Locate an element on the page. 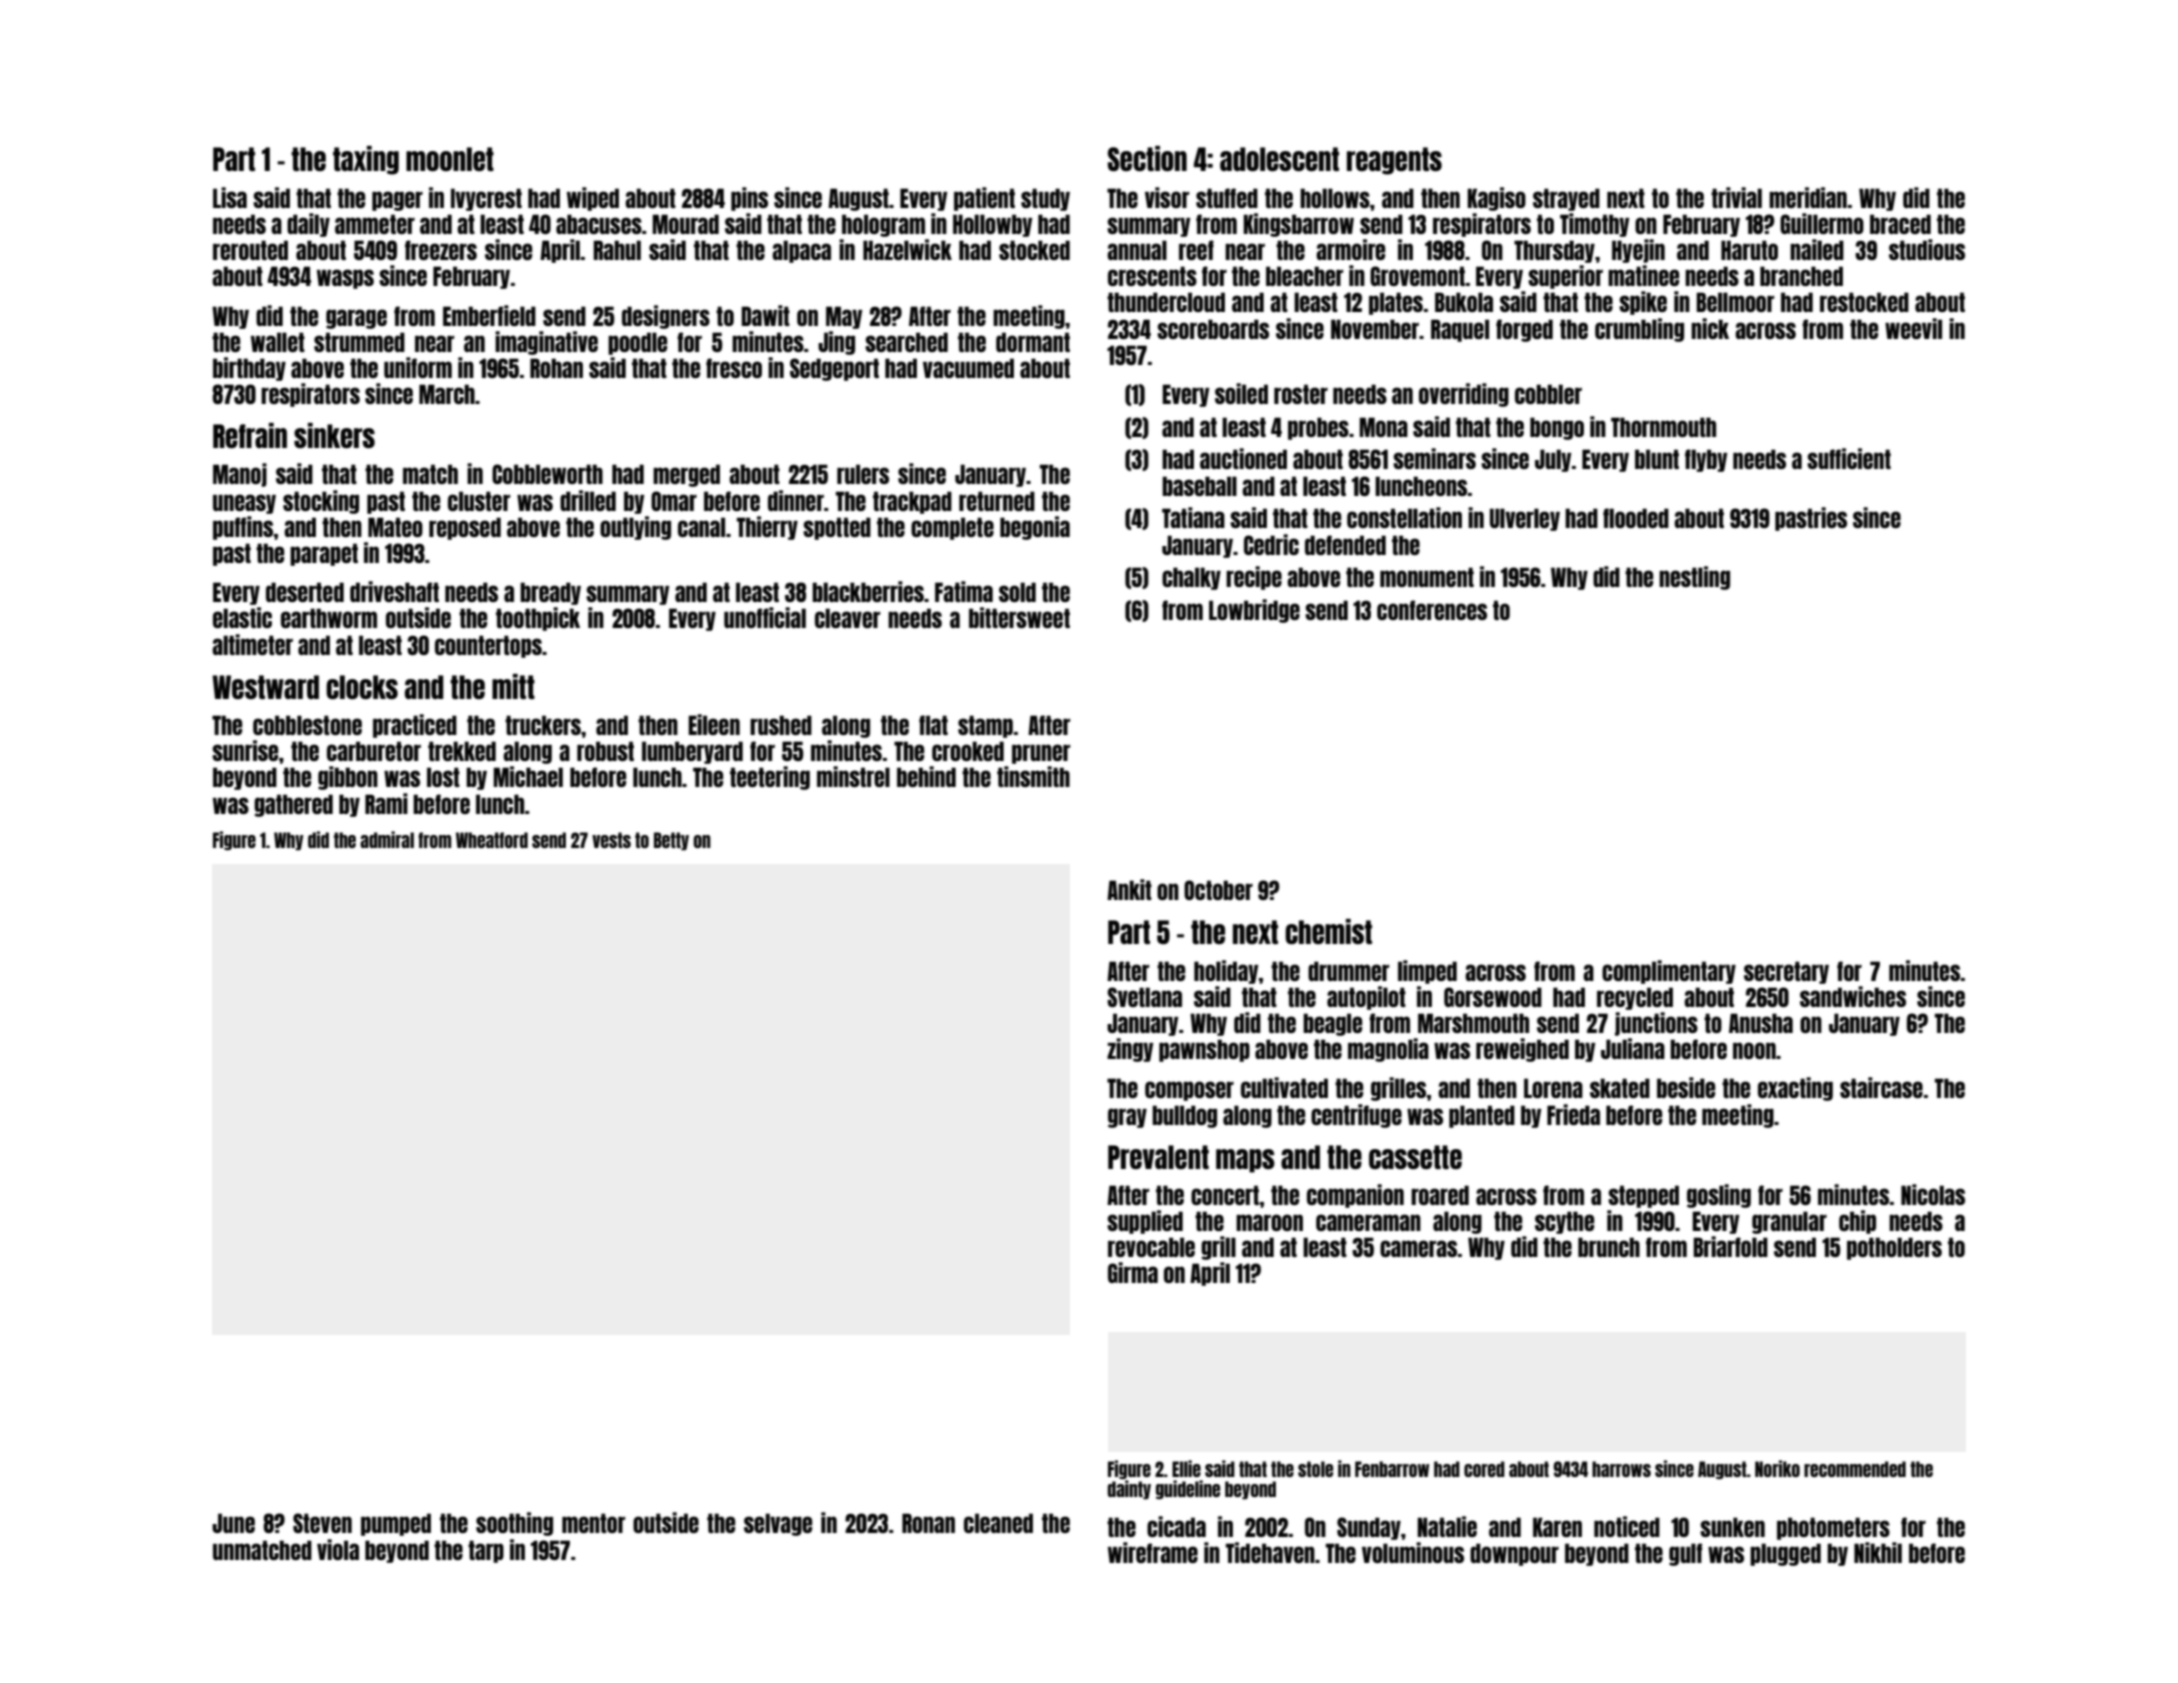 This image has width=2178, height=1683. bongo is located at coordinates (1557, 428).
